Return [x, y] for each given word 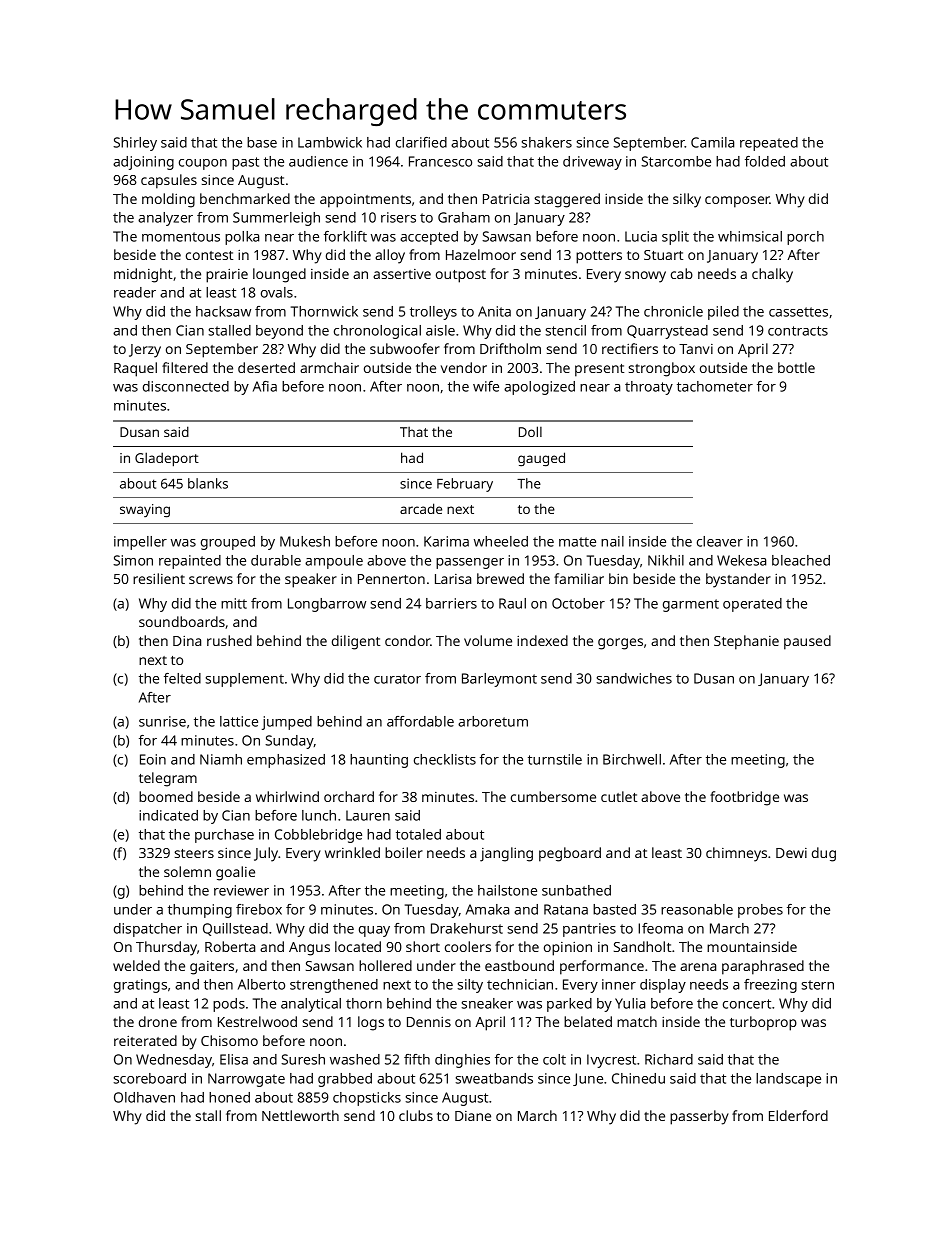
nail [612, 541]
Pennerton [391, 579]
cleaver [720, 541]
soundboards [182, 621]
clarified [421, 142]
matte [577, 542]
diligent [356, 642]
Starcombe [676, 161]
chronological [377, 332]
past [245, 163]
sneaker [487, 1003]
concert [747, 1004]
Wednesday [174, 1061]
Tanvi [696, 349]
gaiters [212, 968]
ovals [277, 292]
